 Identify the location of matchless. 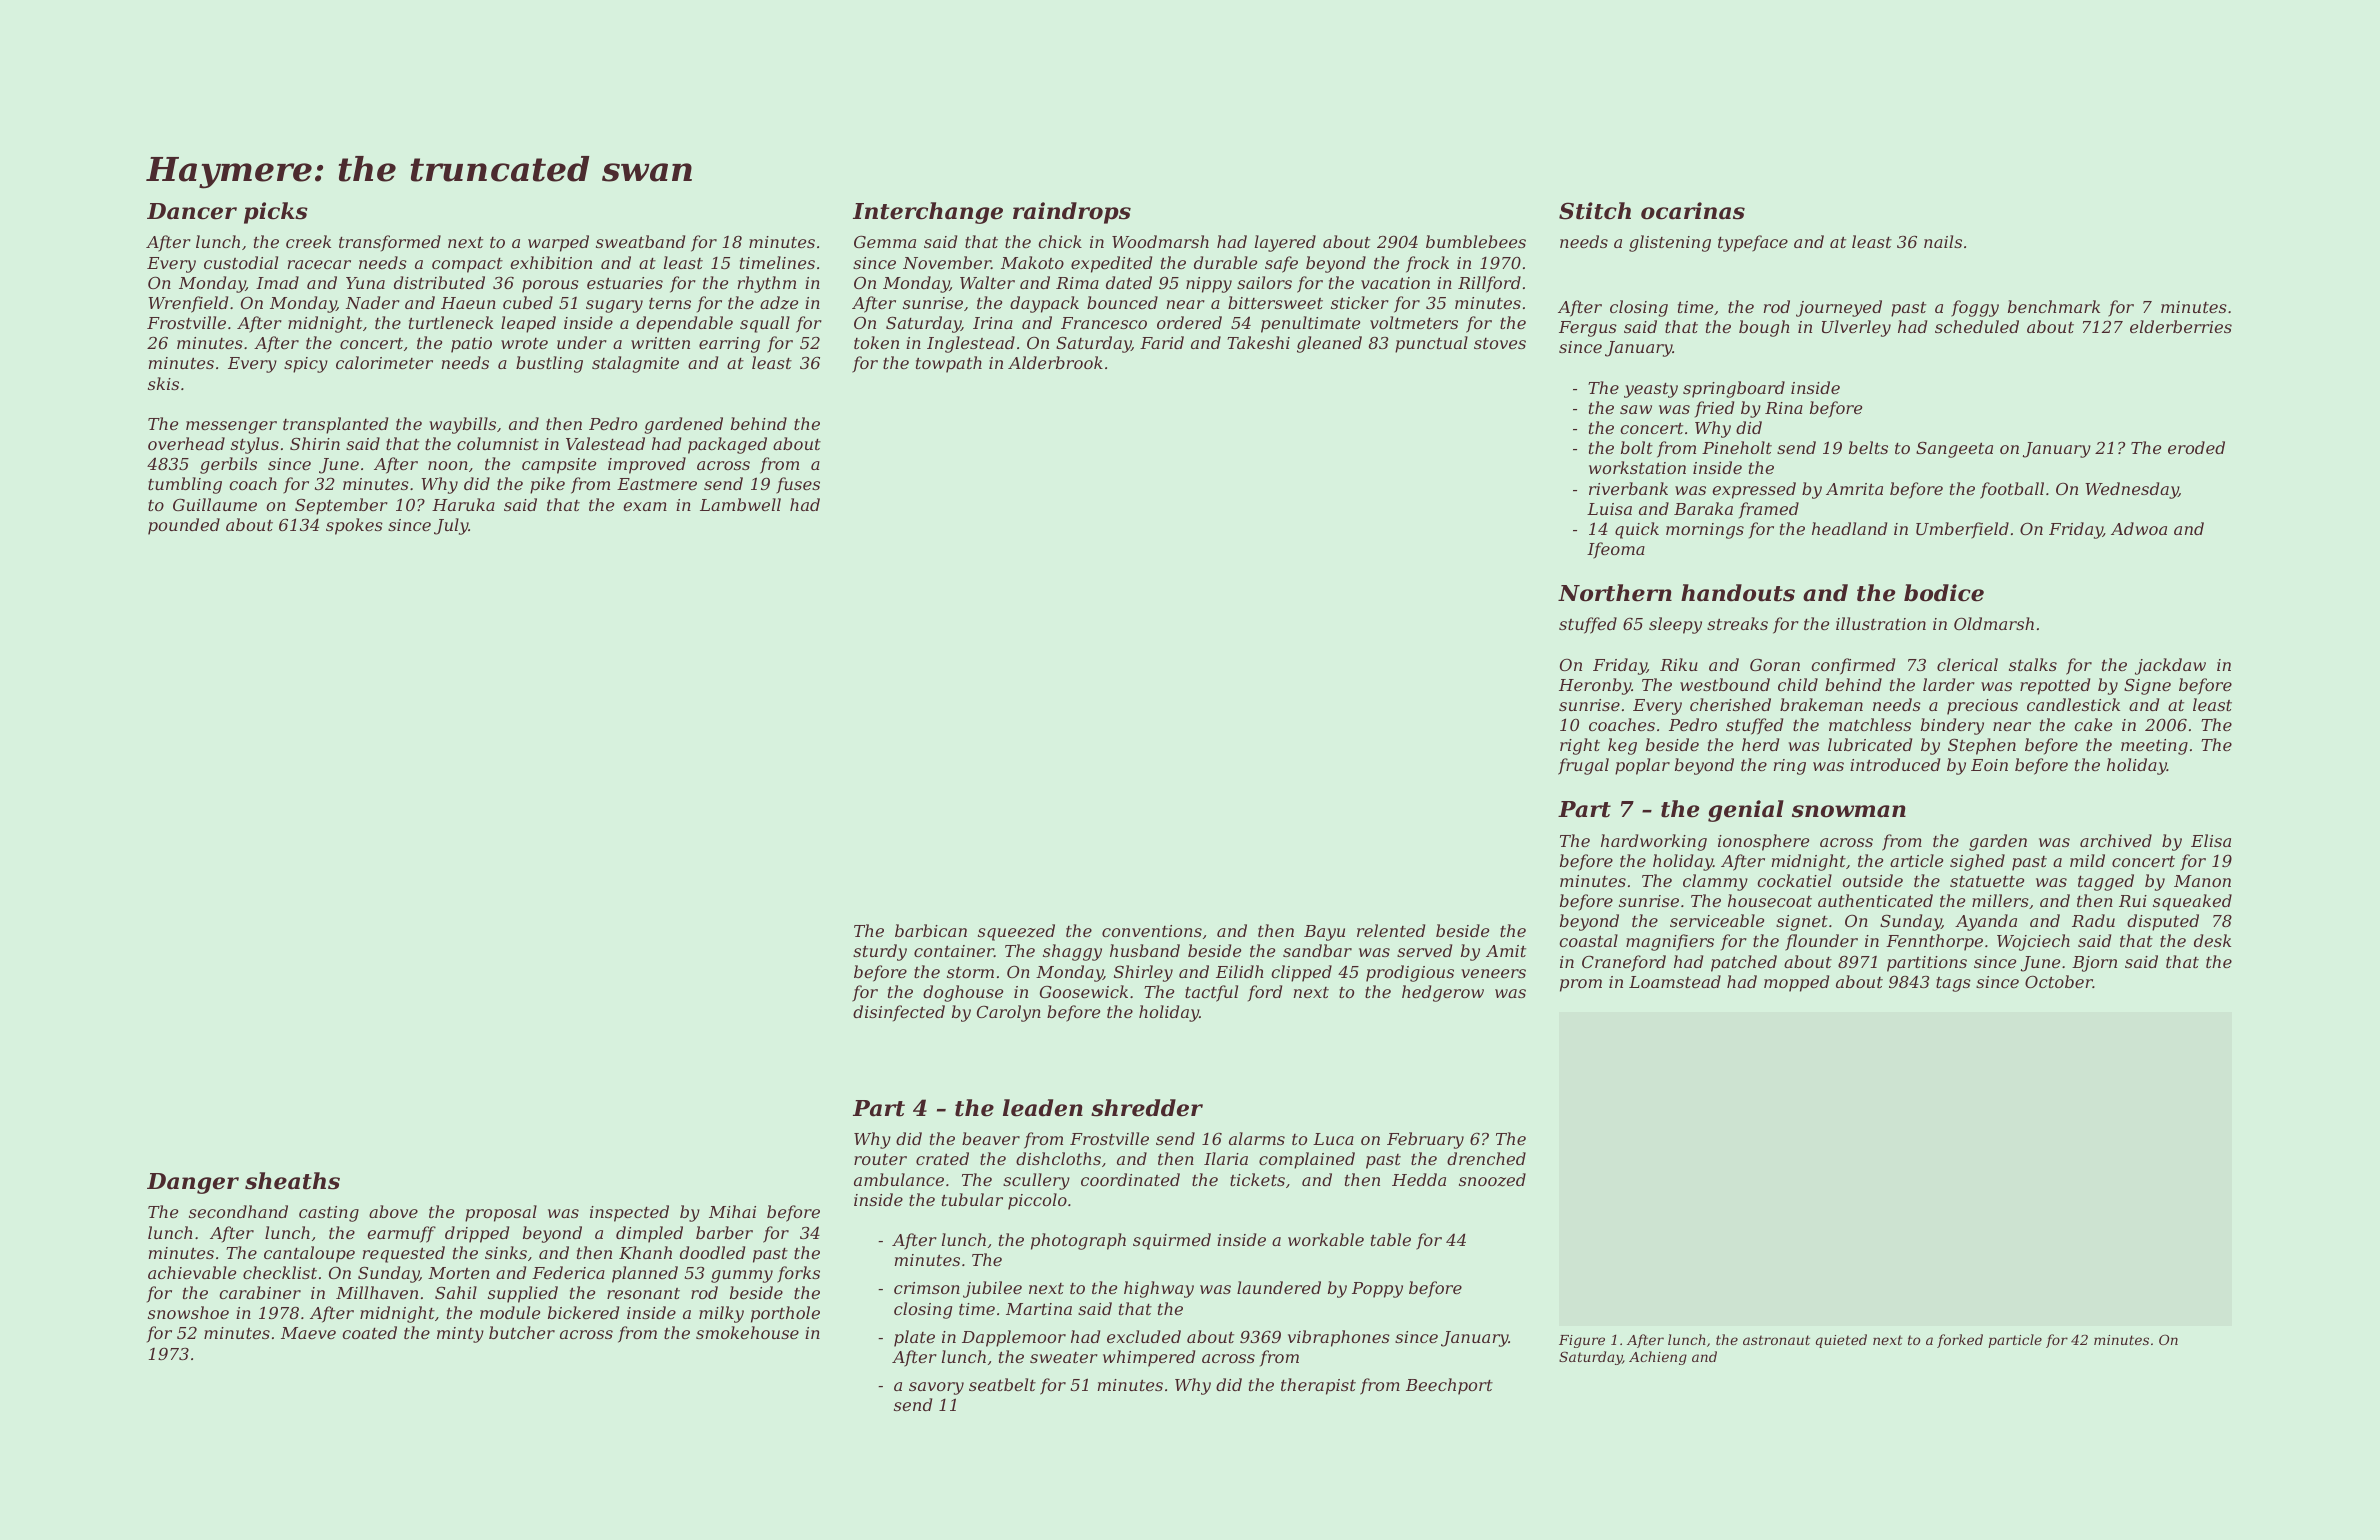
(1870, 724).
